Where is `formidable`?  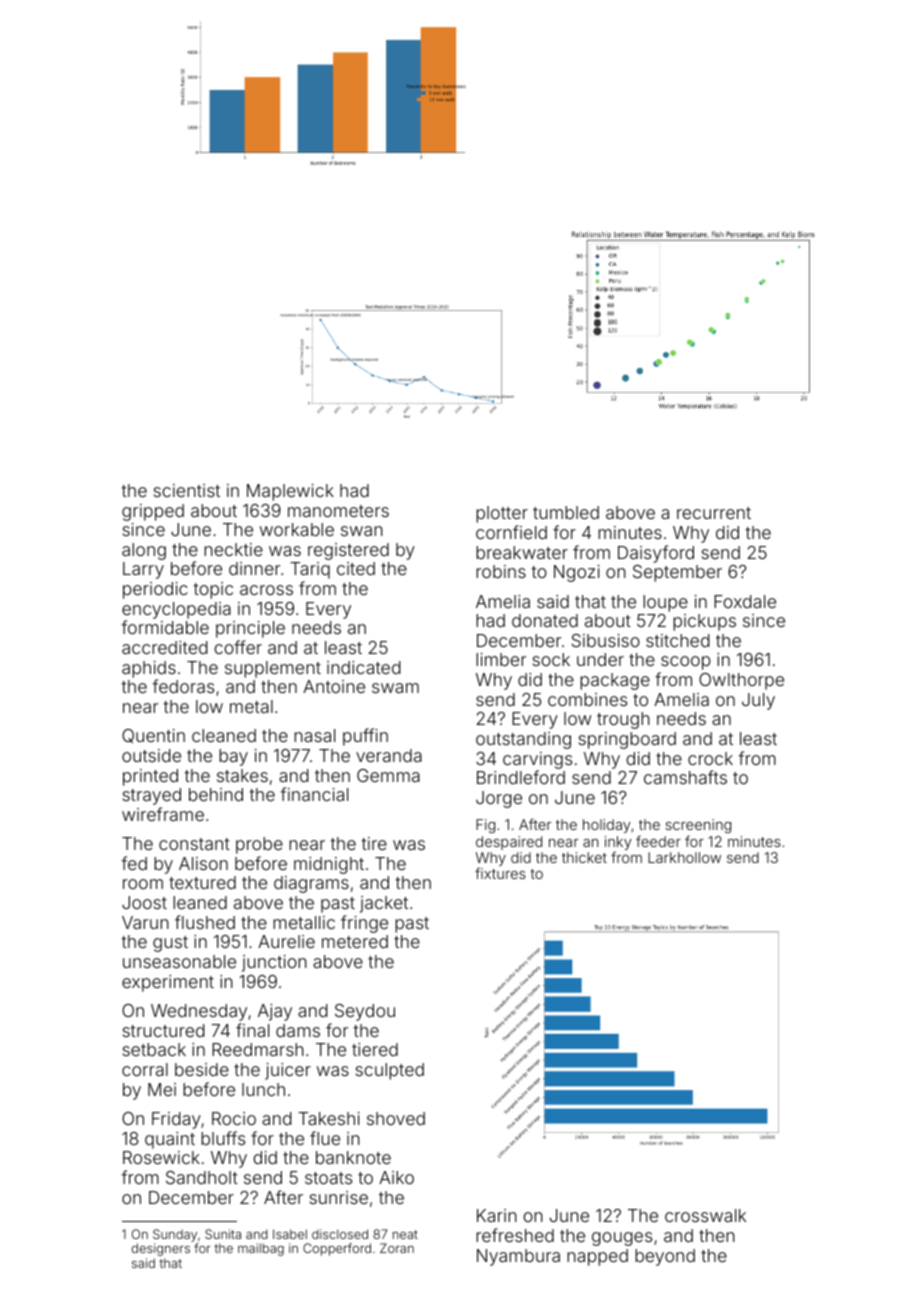
formidable is located at coordinates (165, 627).
